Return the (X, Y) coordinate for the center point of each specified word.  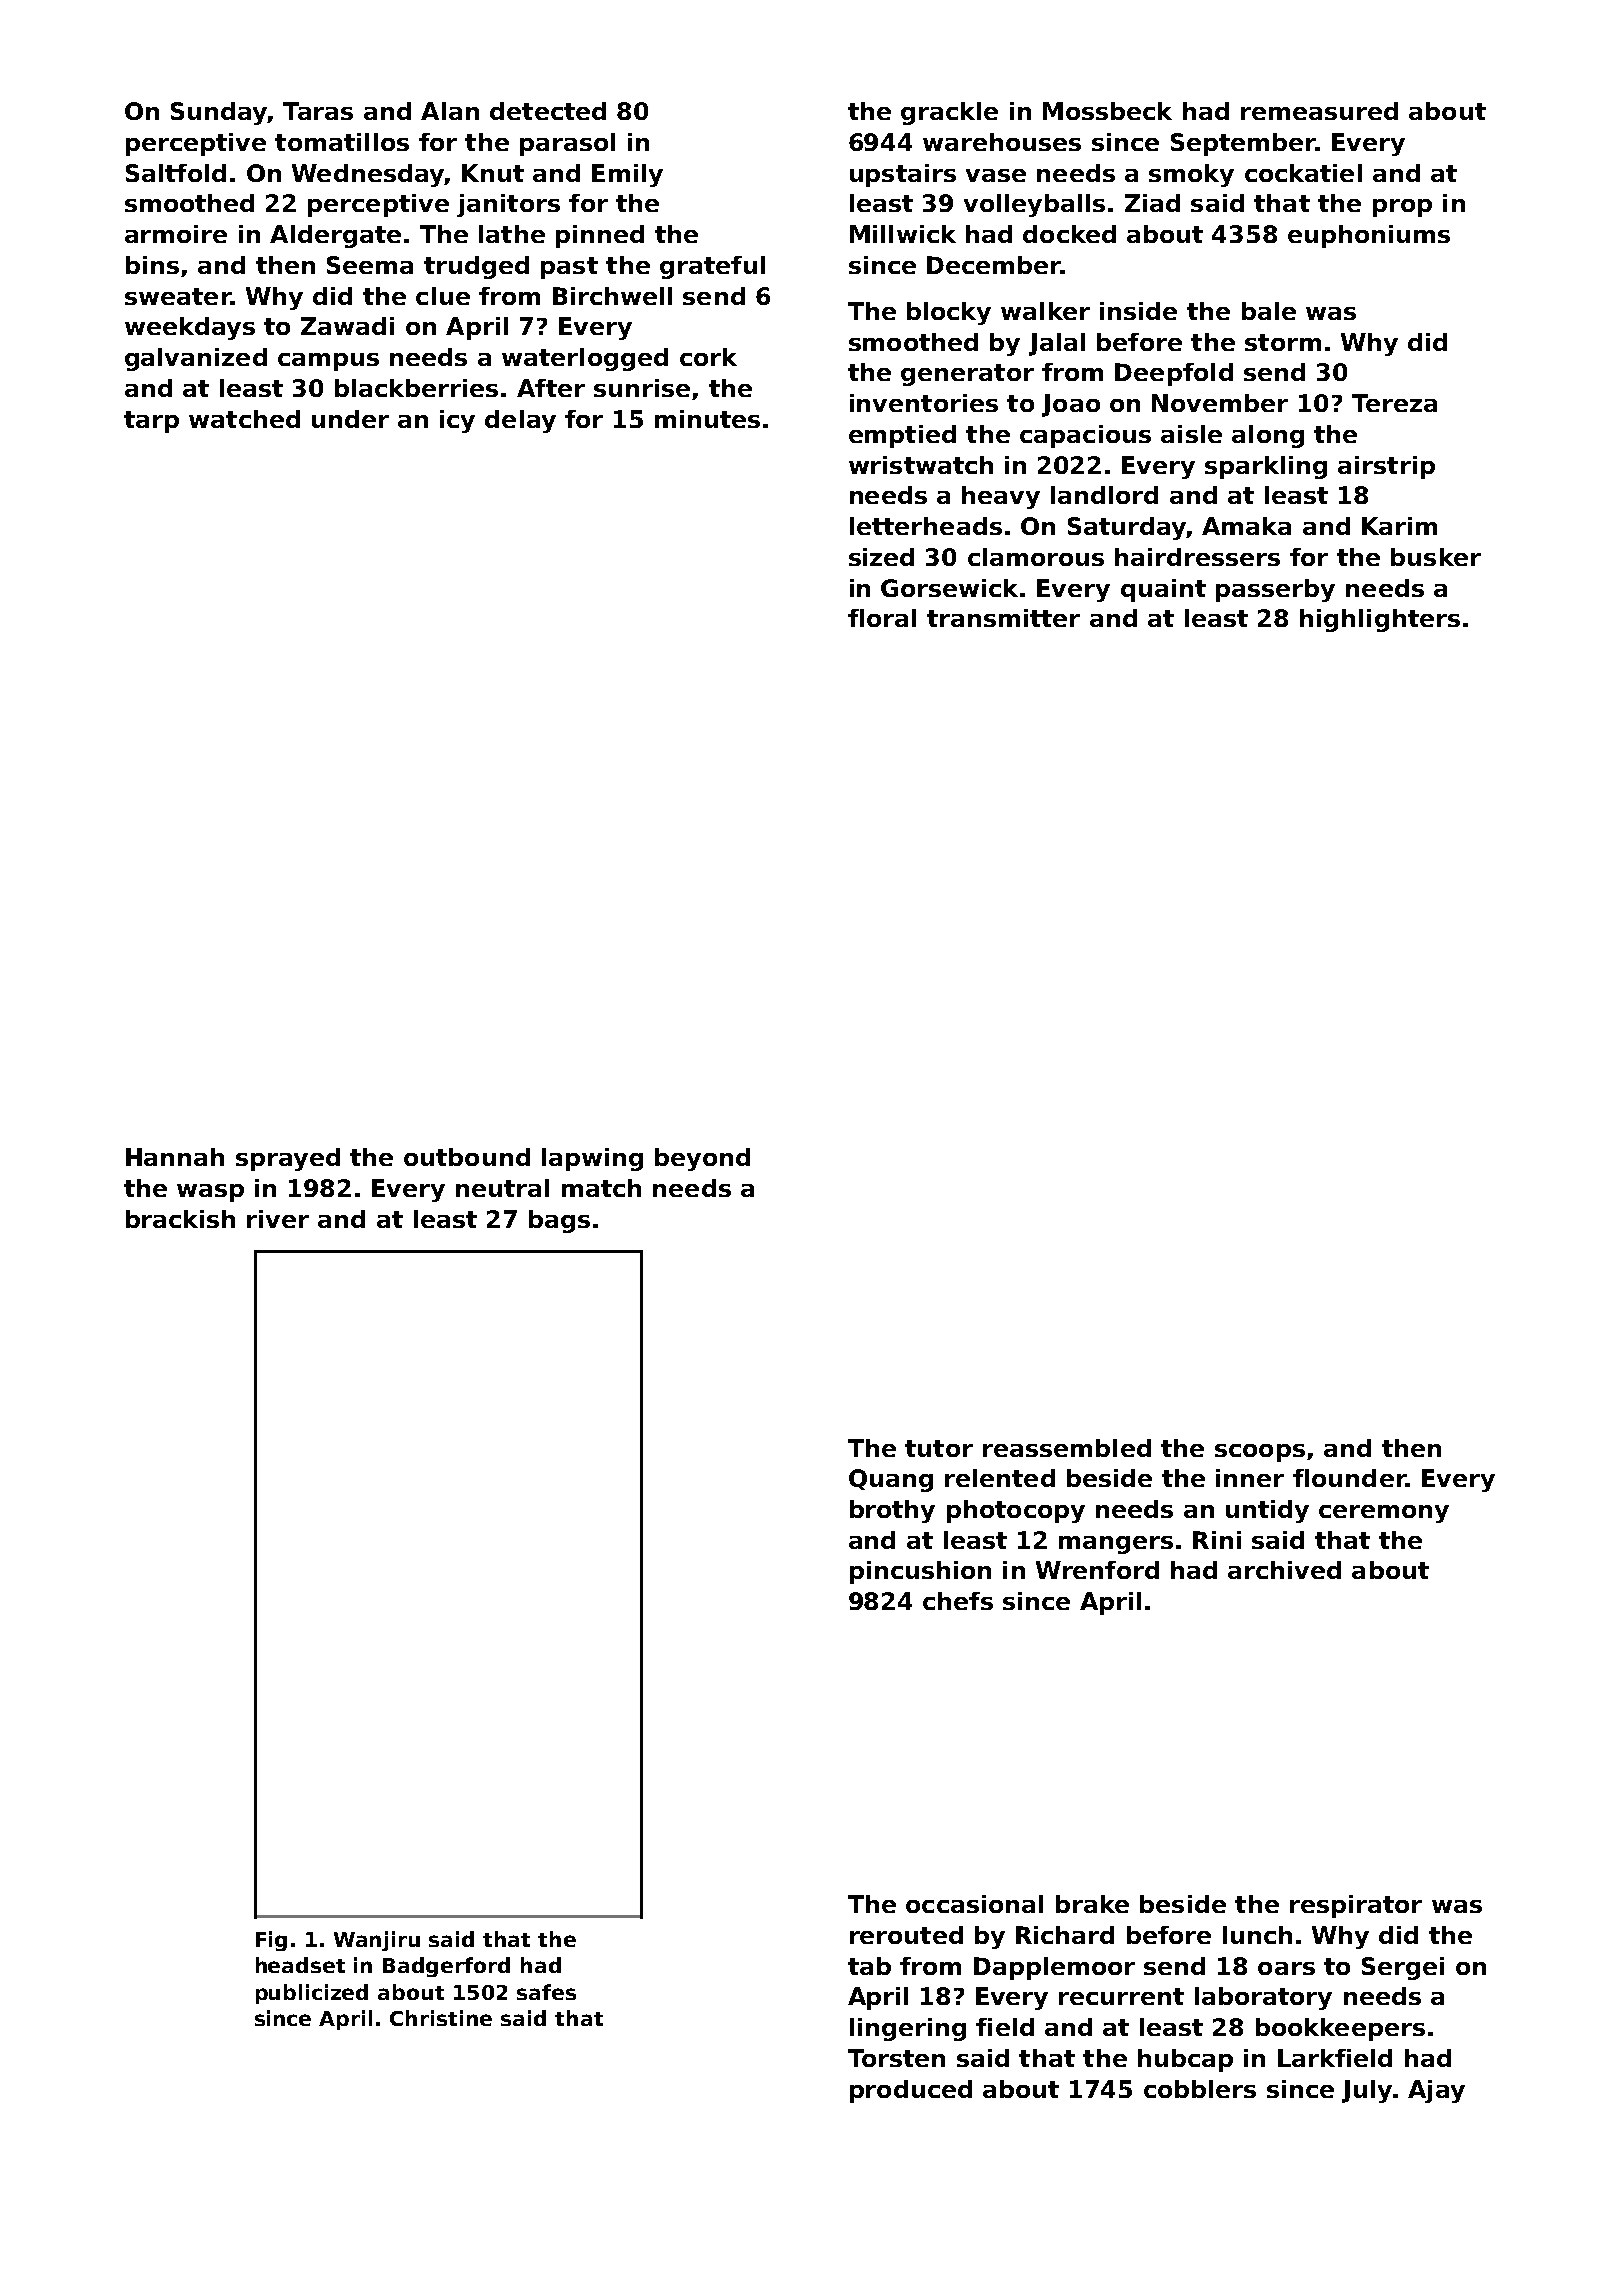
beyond (702, 1159)
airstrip (1386, 467)
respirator (1356, 1906)
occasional (974, 1904)
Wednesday (368, 175)
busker (1436, 557)
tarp (151, 422)
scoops (1260, 1453)
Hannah (175, 1157)
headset (300, 1965)
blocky (949, 313)
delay (520, 421)
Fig (271, 1941)
